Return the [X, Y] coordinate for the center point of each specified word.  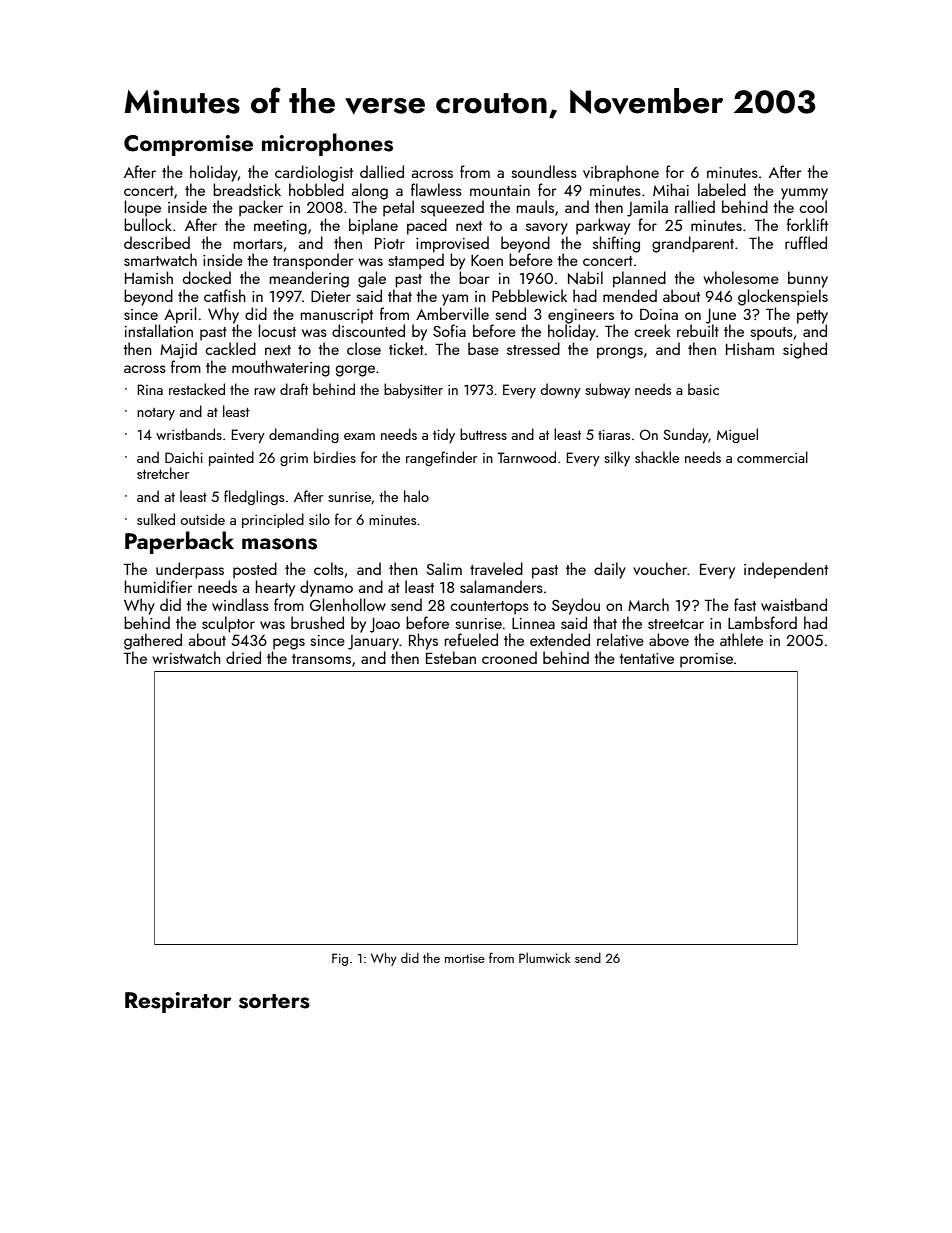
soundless [544, 171]
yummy [804, 194]
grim [294, 459]
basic [703, 389]
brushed [317, 622]
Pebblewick [529, 295]
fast [745, 604]
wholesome [741, 277]
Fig [340, 959]
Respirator [178, 1002]
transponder [313, 261]
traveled [496, 568]
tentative [646, 658]
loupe [143, 208]
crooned [509, 657]
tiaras [614, 435]
